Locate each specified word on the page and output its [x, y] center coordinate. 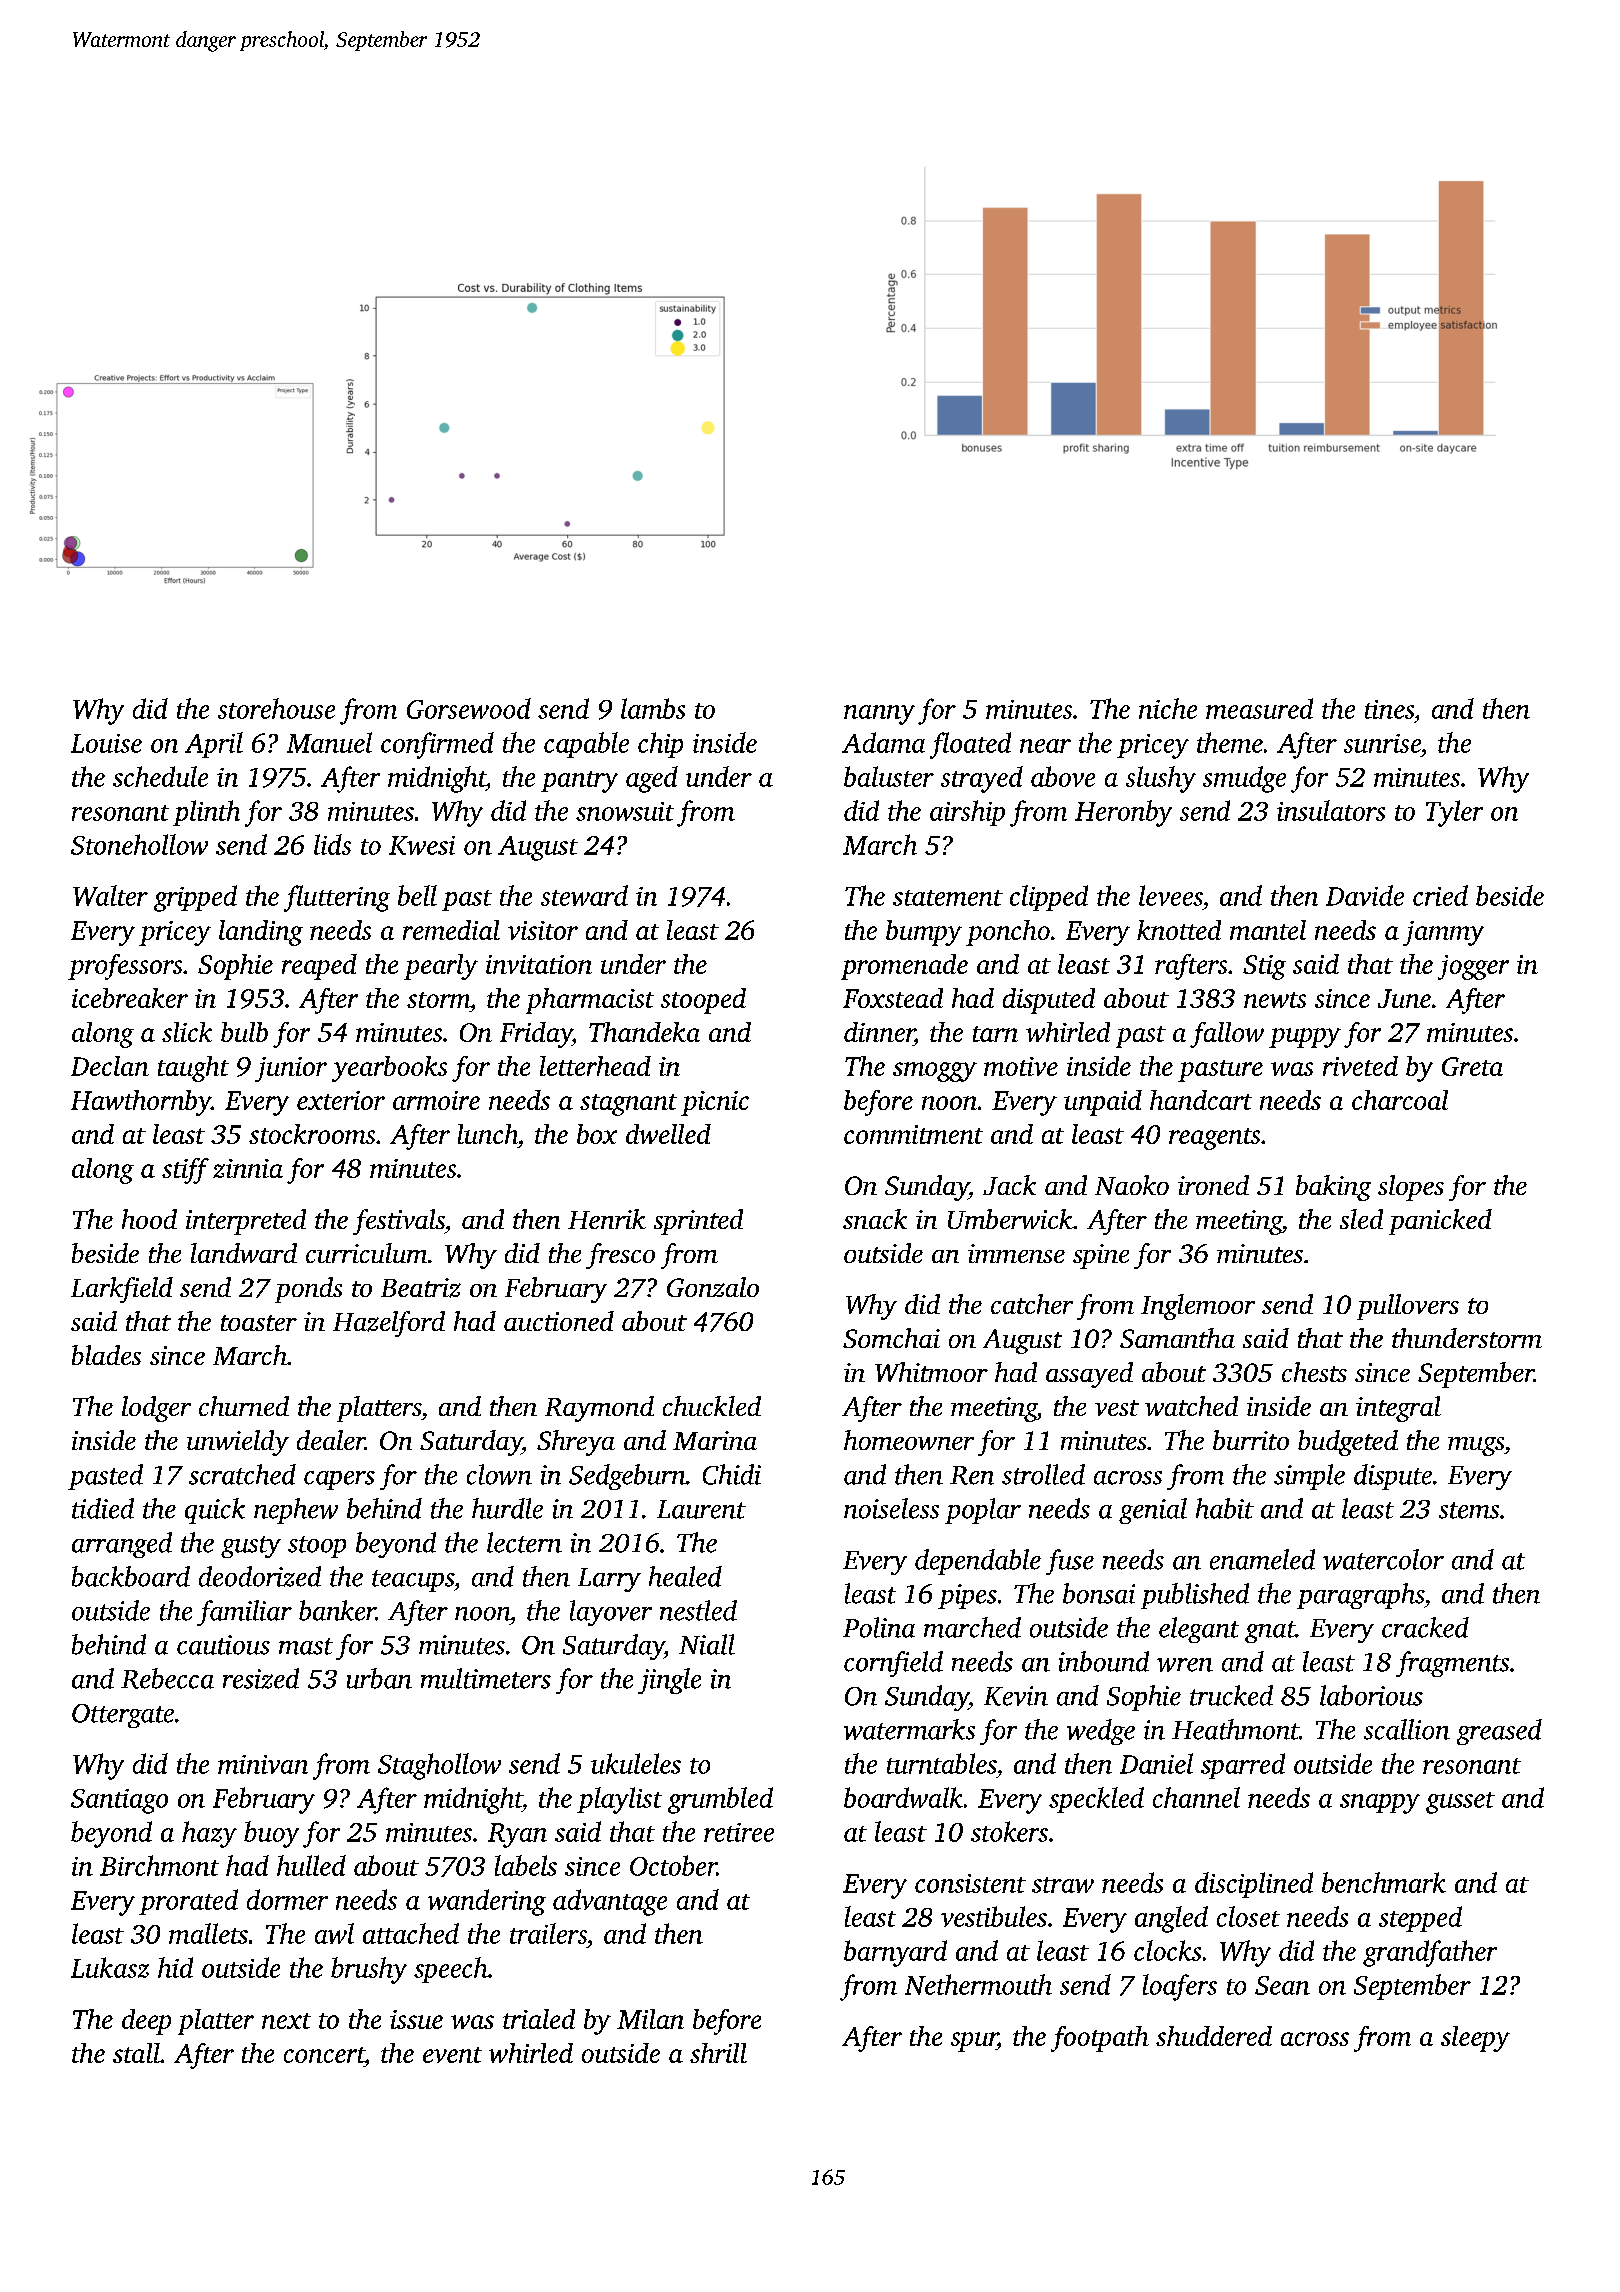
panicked [1440, 1222]
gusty [251, 1547]
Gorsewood [469, 708]
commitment [913, 1134]
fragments [1452, 1664]
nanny [879, 715]
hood [149, 1219]
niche [1168, 708]
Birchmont [159, 1865]
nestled [698, 1610]
